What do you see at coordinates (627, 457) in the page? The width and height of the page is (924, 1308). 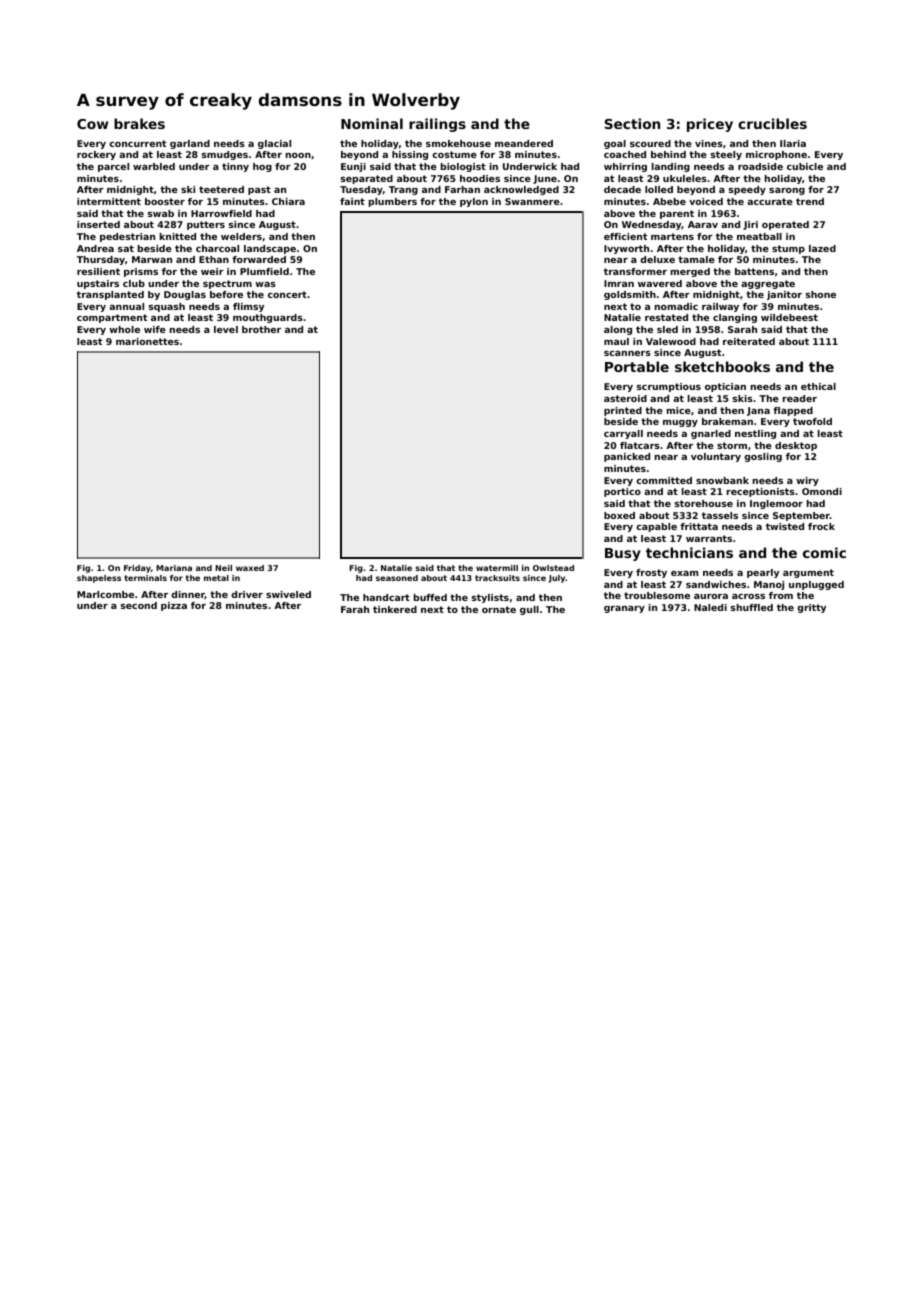 I see `panicked` at bounding box center [627, 457].
